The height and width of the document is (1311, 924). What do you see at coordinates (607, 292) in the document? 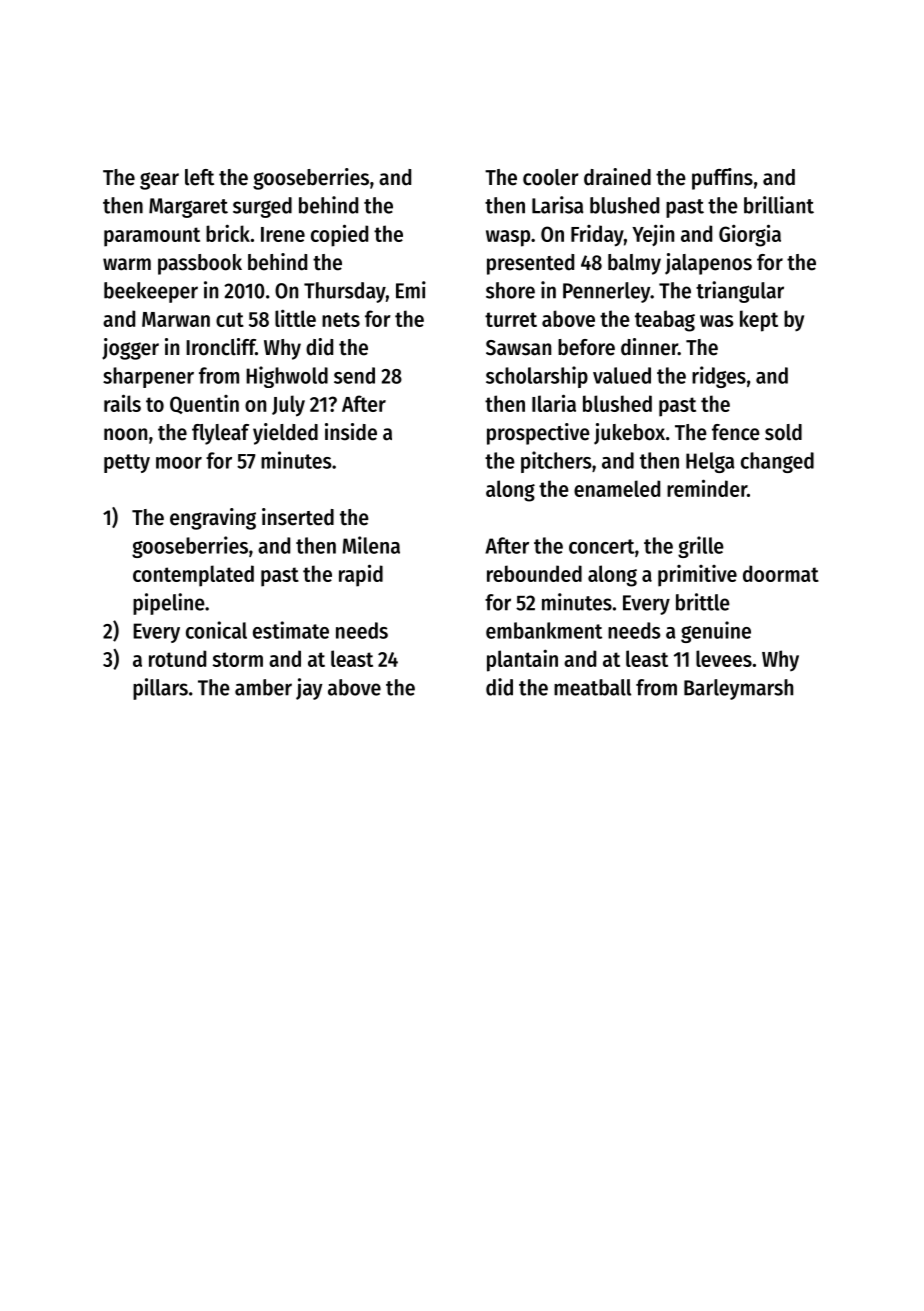
I see `Pennerley` at bounding box center [607, 292].
